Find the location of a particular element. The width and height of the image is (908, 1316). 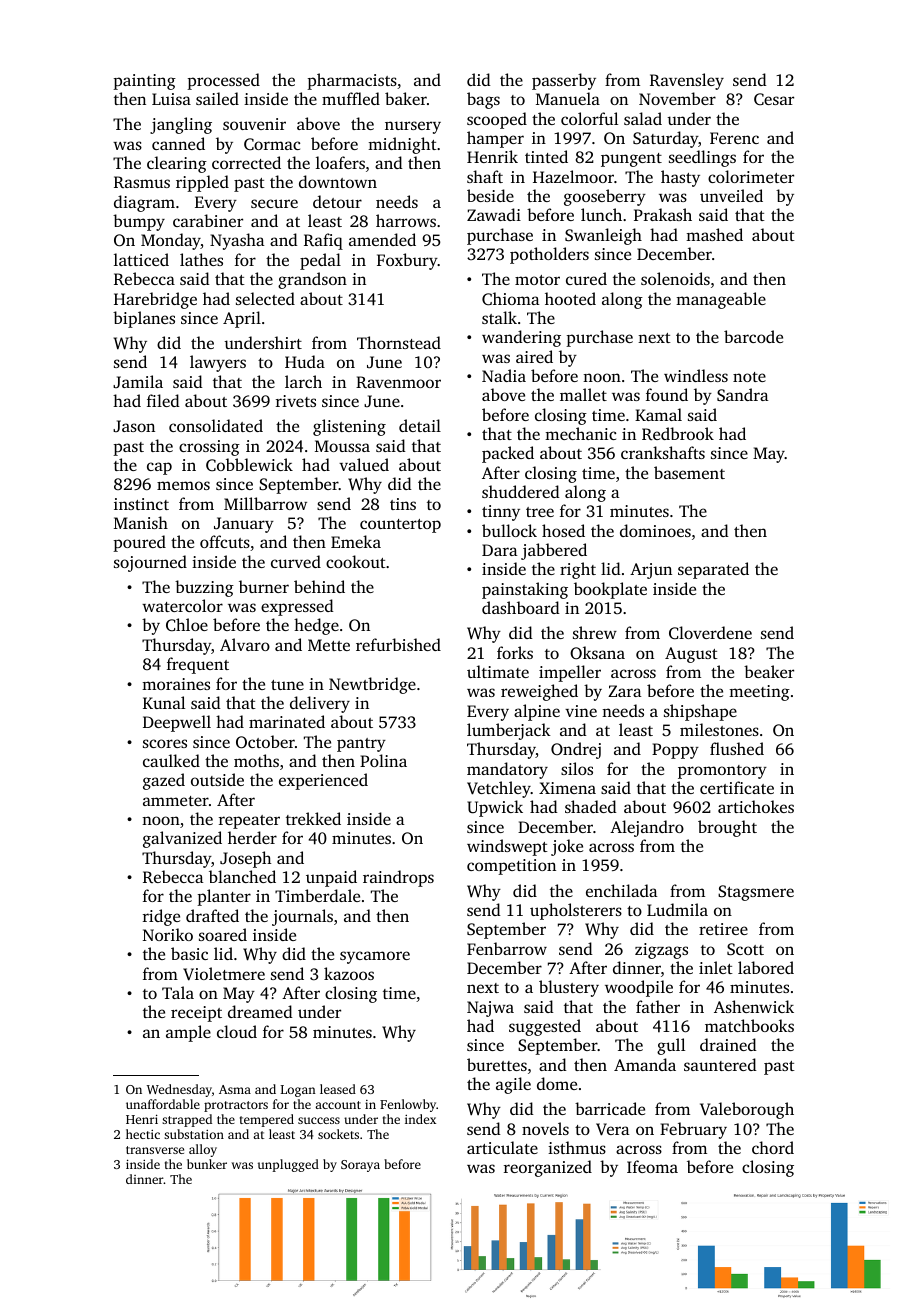

separated is located at coordinates (713, 570).
